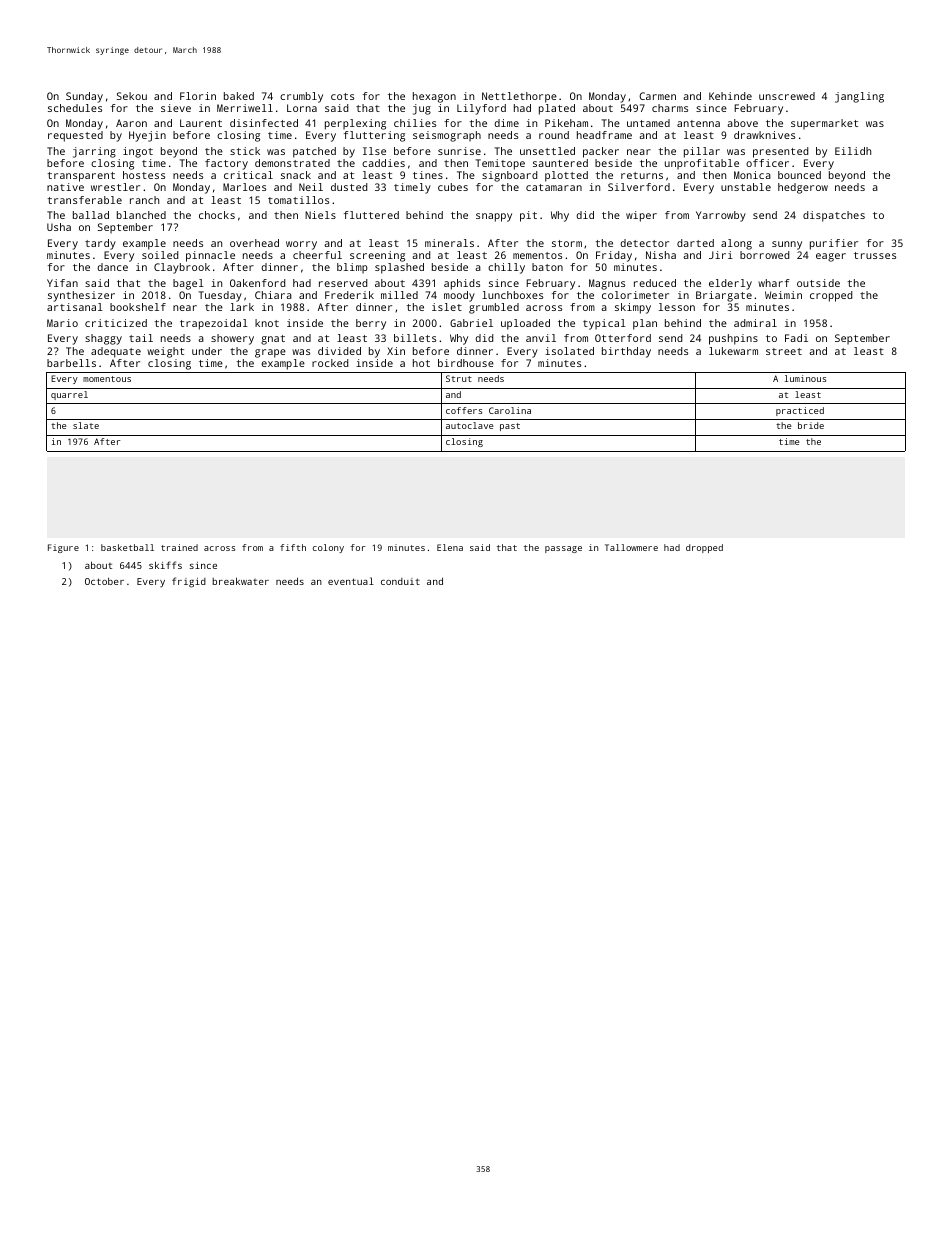  What do you see at coordinates (494, 217) in the image?
I see `snappy` at bounding box center [494, 217].
